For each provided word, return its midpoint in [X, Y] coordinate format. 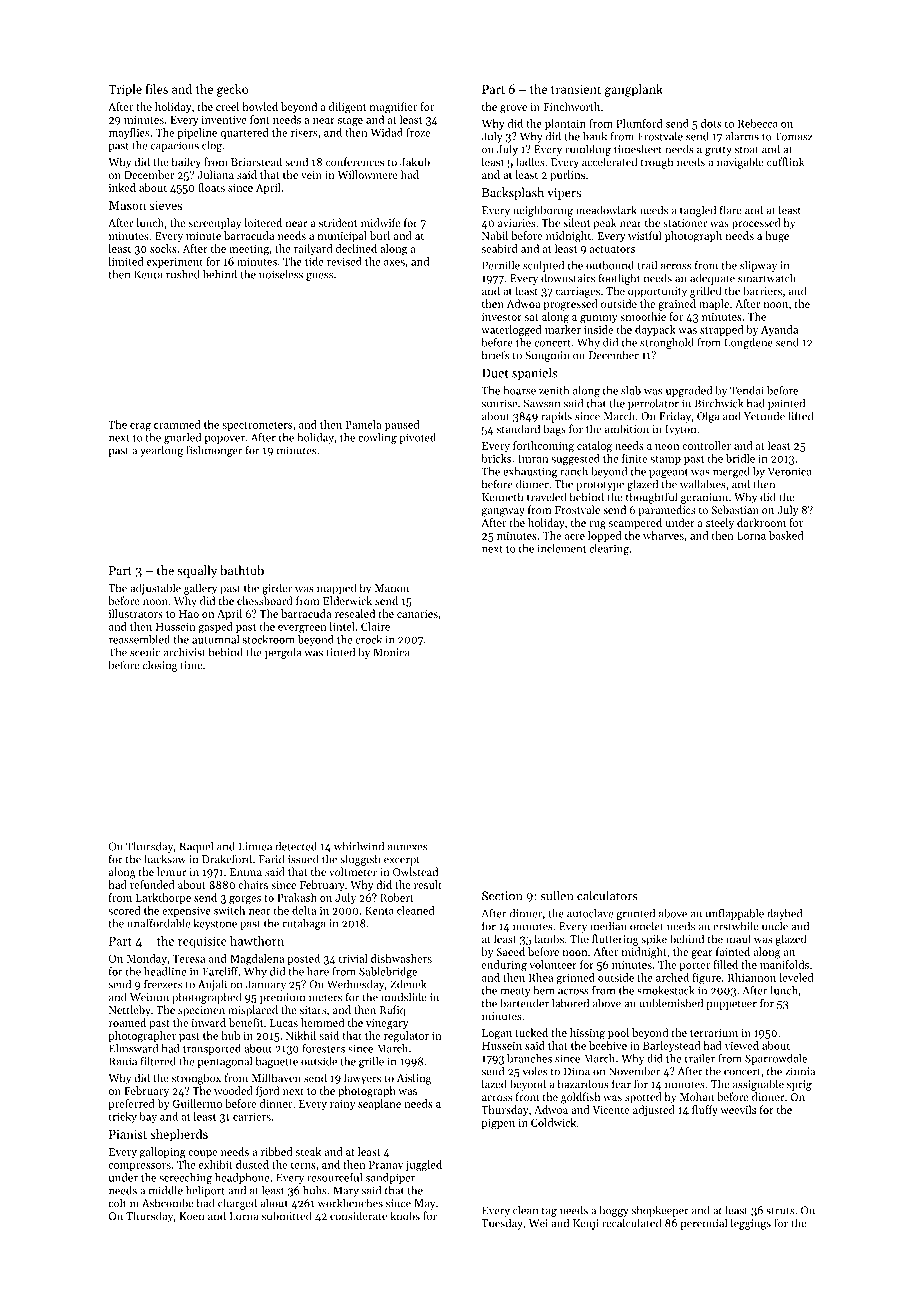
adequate [712, 279]
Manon [392, 588]
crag [140, 427]
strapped [721, 330]
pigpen [498, 1124]
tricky [123, 1117]
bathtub [242, 570]
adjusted [654, 1110]
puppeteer [731, 1005]
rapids [557, 417]
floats [211, 187]
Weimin [149, 997]
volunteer [553, 964]
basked [786, 535]
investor [502, 317]
